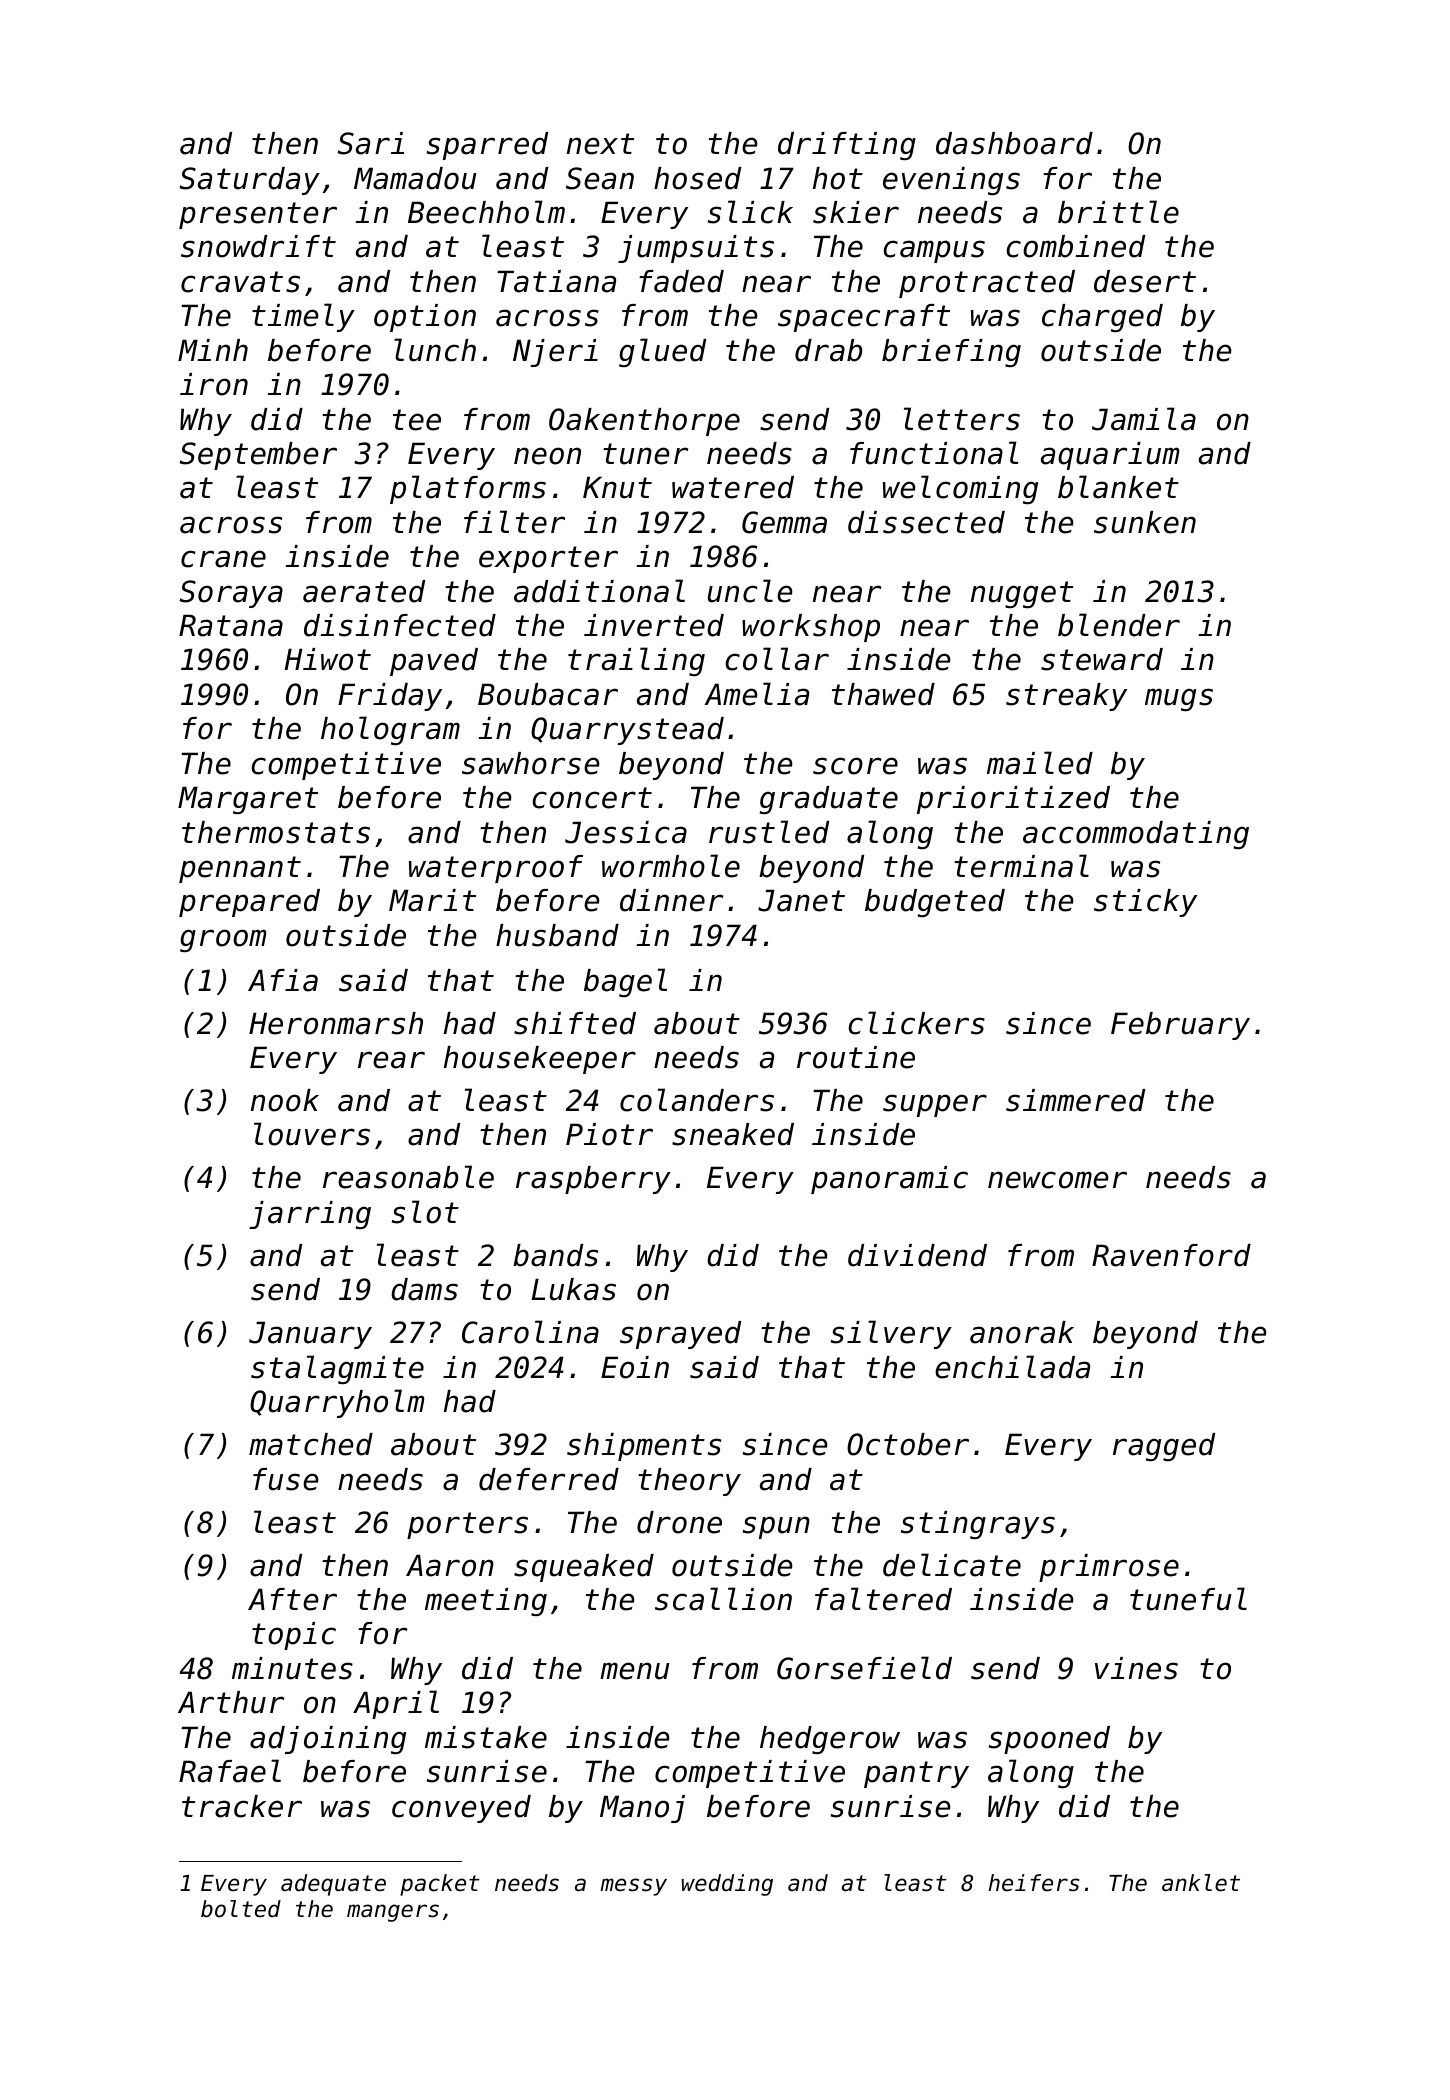 This page has width=1450, height=2100. What do you see at coordinates (626, 832) in the page?
I see `Jessica` at bounding box center [626, 832].
